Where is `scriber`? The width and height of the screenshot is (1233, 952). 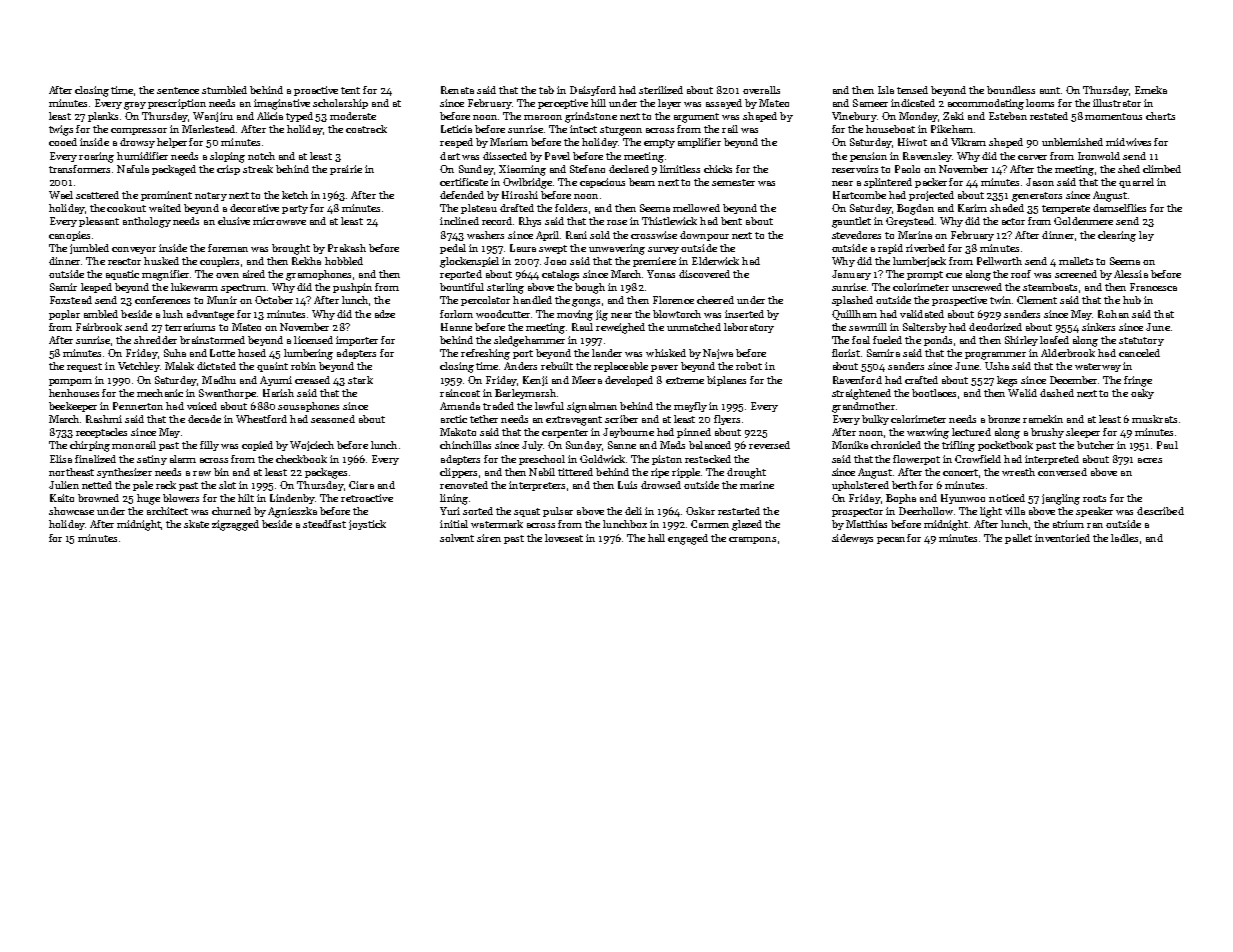
scriber is located at coordinates (621, 419).
